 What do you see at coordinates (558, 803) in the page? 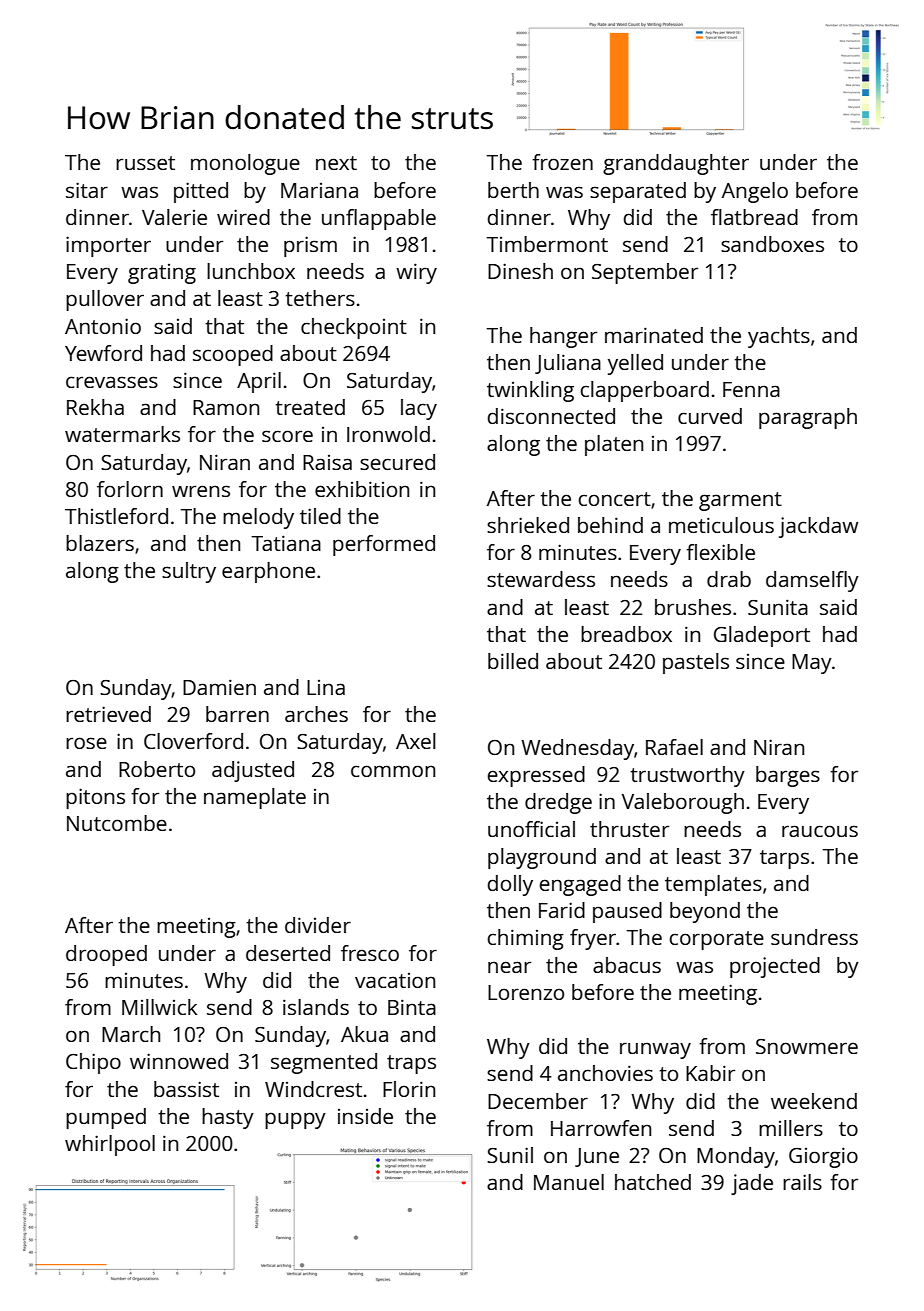
I see `dredge` at bounding box center [558, 803].
